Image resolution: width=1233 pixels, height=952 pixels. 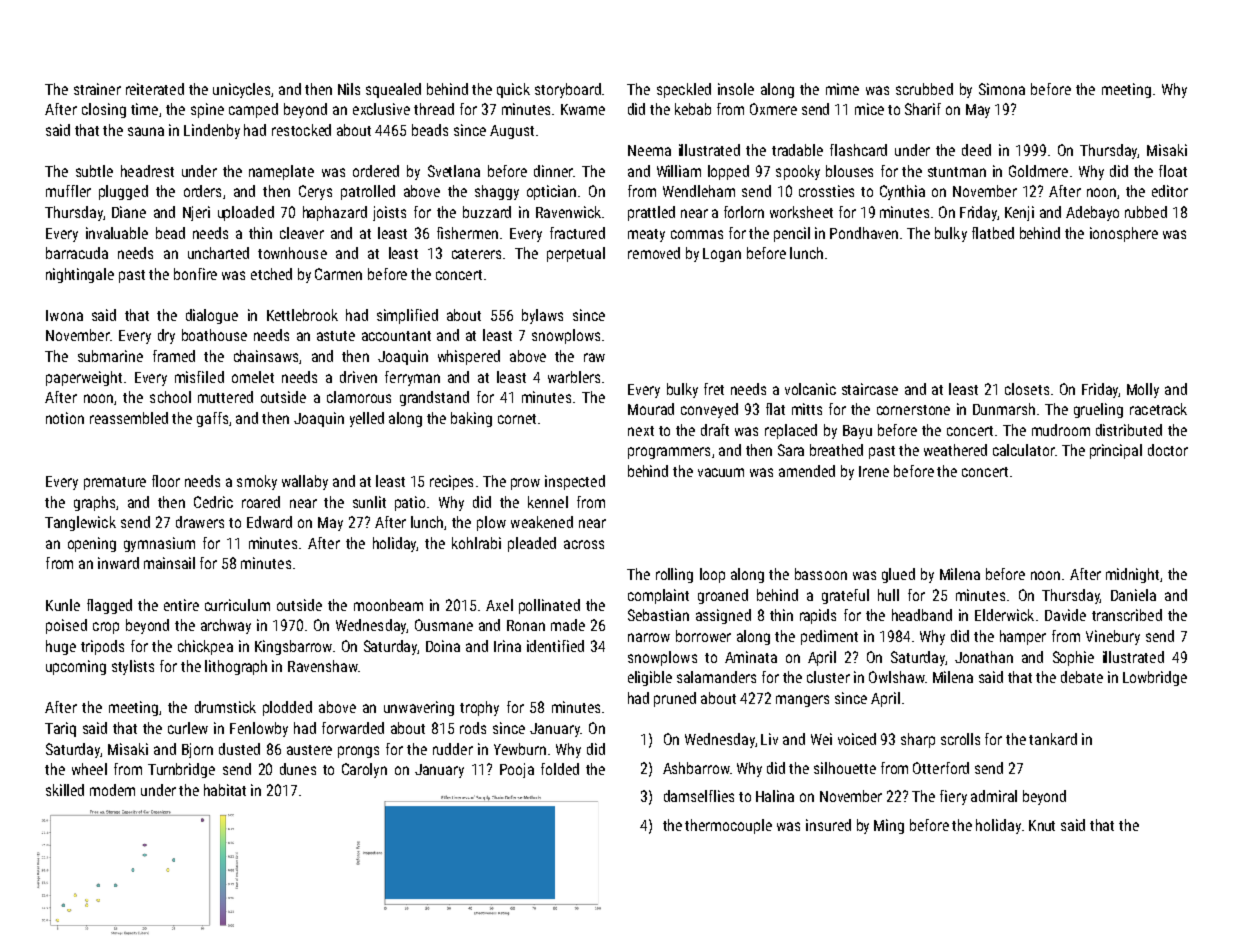 What do you see at coordinates (1143, 390) in the screenshot?
I see `Molly` at bounding box center [1143, 390].
